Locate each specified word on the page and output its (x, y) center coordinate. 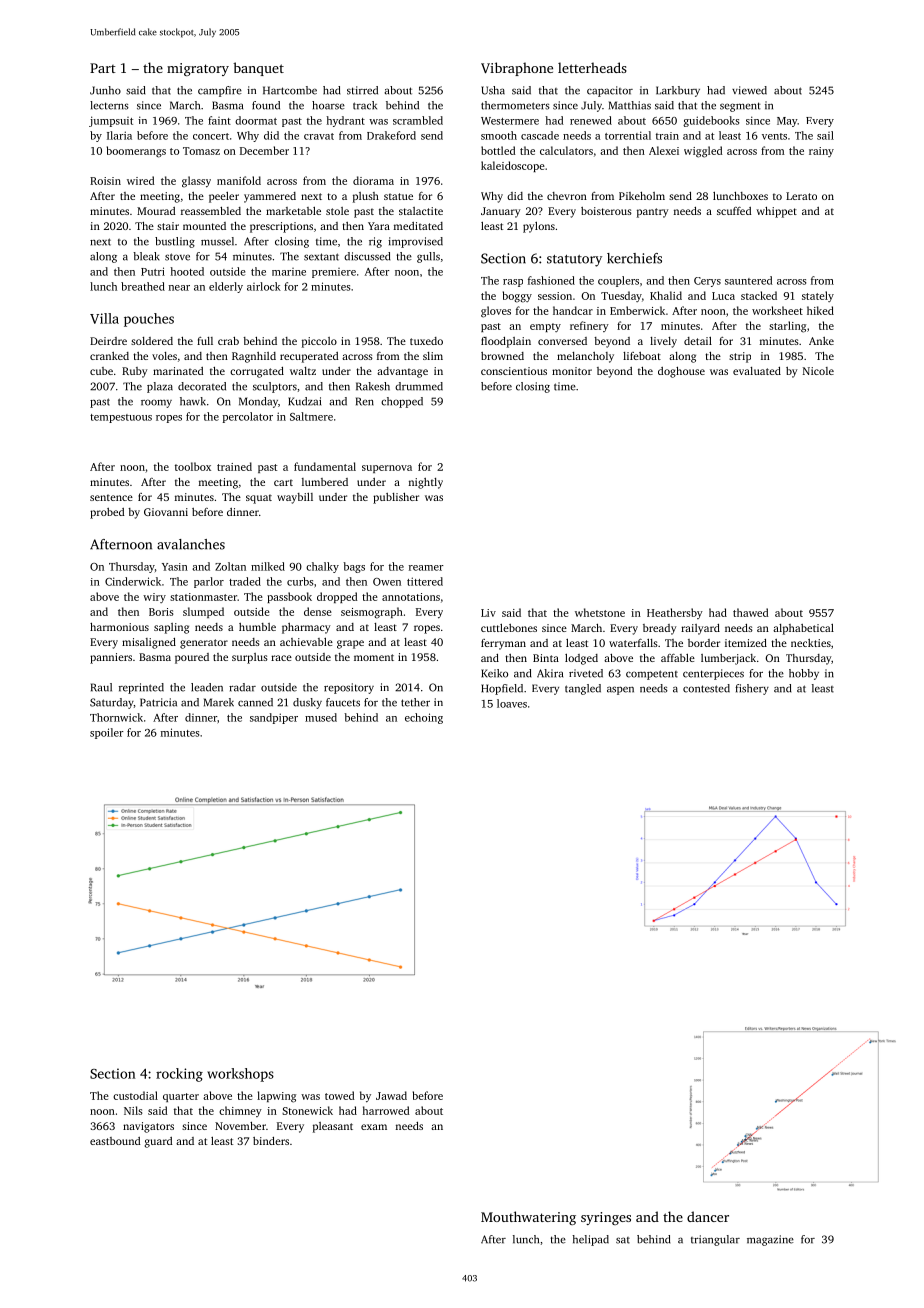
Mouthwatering (528, 1218)
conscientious (514, 371)
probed (107, 513)
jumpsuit (111, 121)
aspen (620, 690)
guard (159, 1142)
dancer (708, 1216)
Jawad (391, 1095)
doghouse (681, 372)
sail (825, 135)
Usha (493, 90)
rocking (179, 1075)
